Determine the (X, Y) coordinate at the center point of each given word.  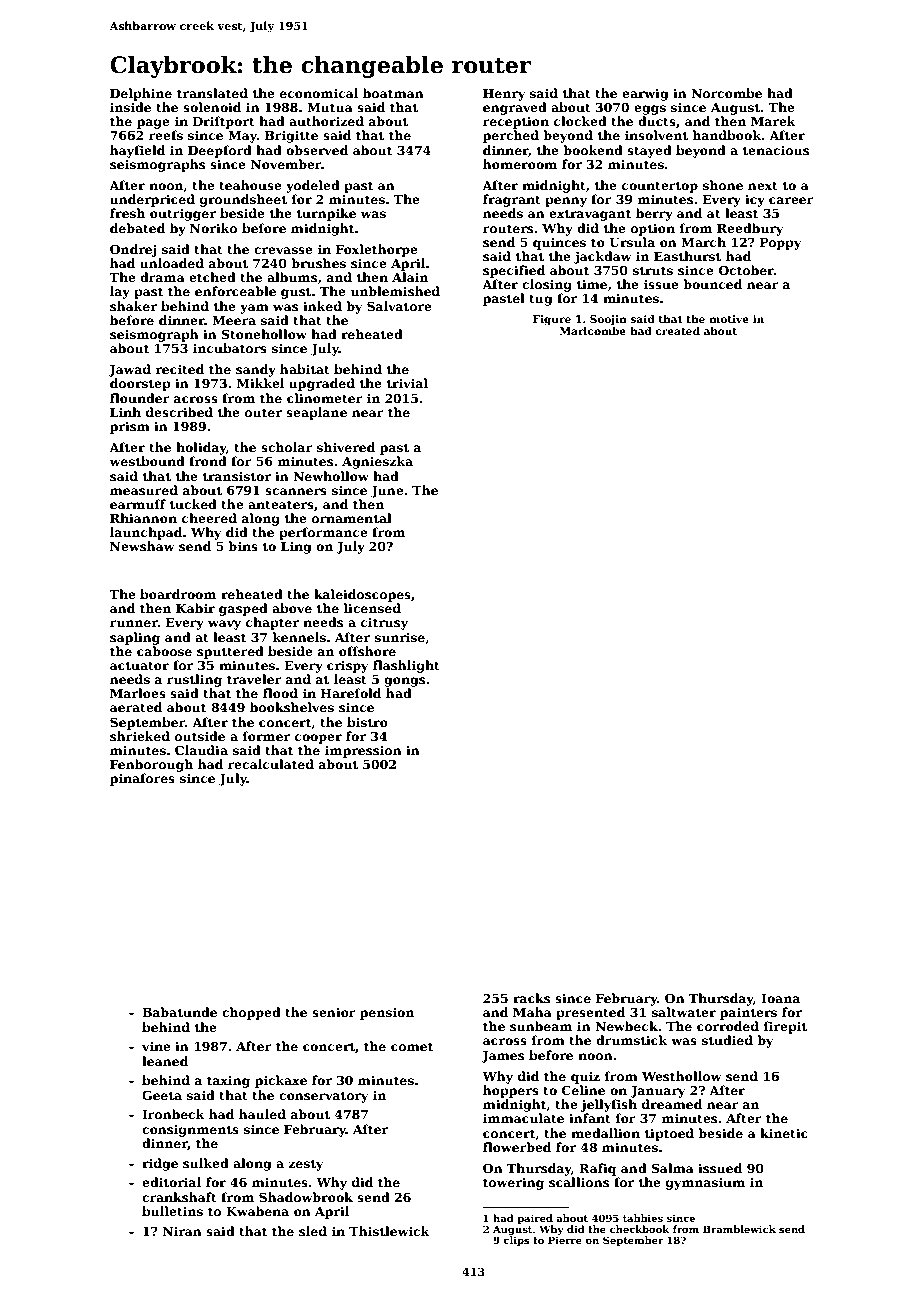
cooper (318, 739)
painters (748, 1014)
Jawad (129, 370)
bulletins (172, 1211)
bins (243, 546)
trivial (407, 383)
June (387, 492)
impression (363, 752)
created (677, 331)
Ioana (780, 998)
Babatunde (179, 1012)
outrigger (183, 214)
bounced (712, 284)
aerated (136, 707)
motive (729, 319)
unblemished (395, 291)
